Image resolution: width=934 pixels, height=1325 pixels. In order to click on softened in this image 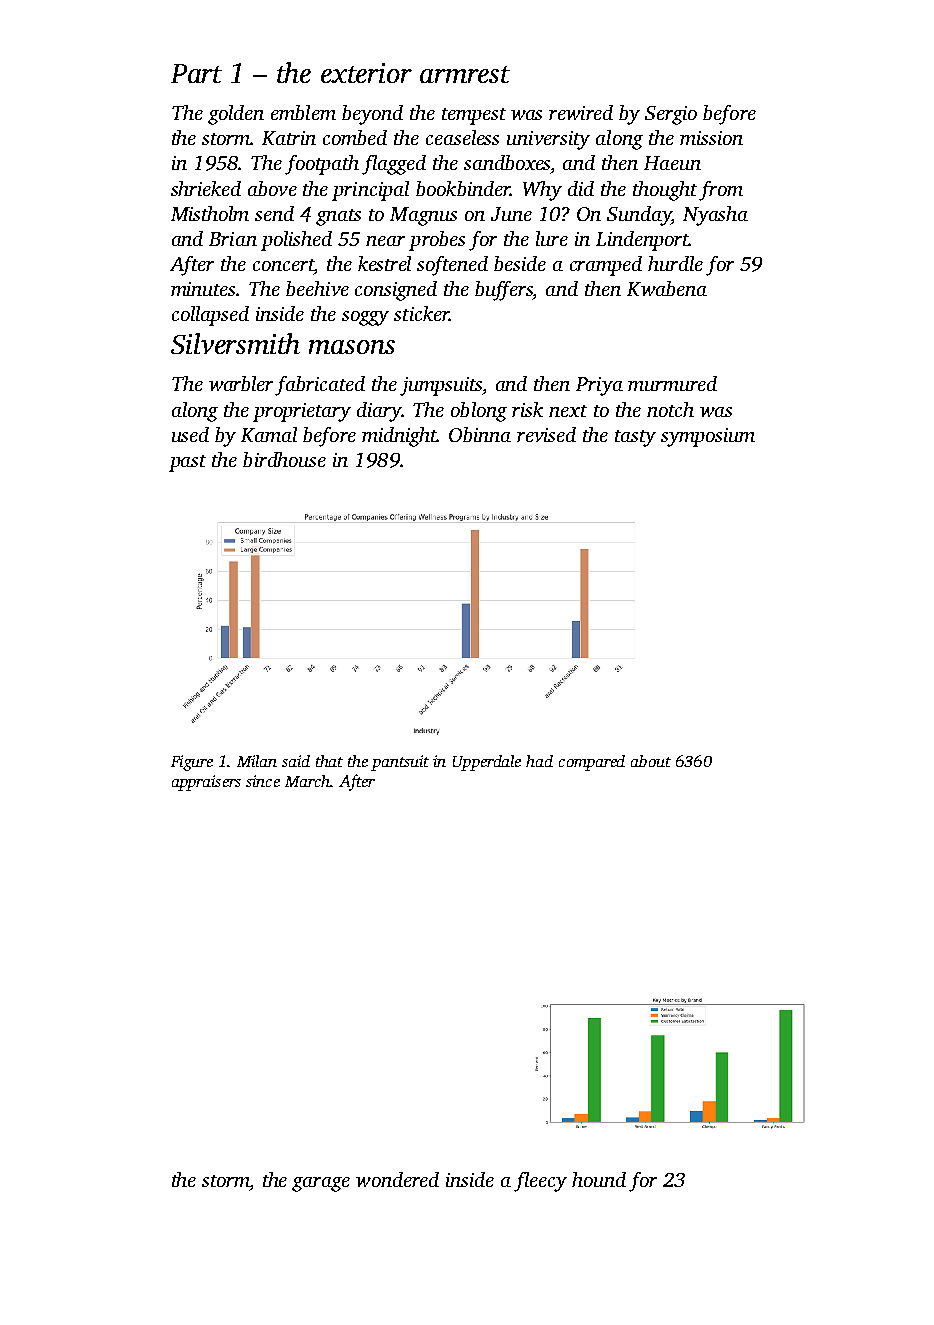, I will do `click(452, 266)`.
